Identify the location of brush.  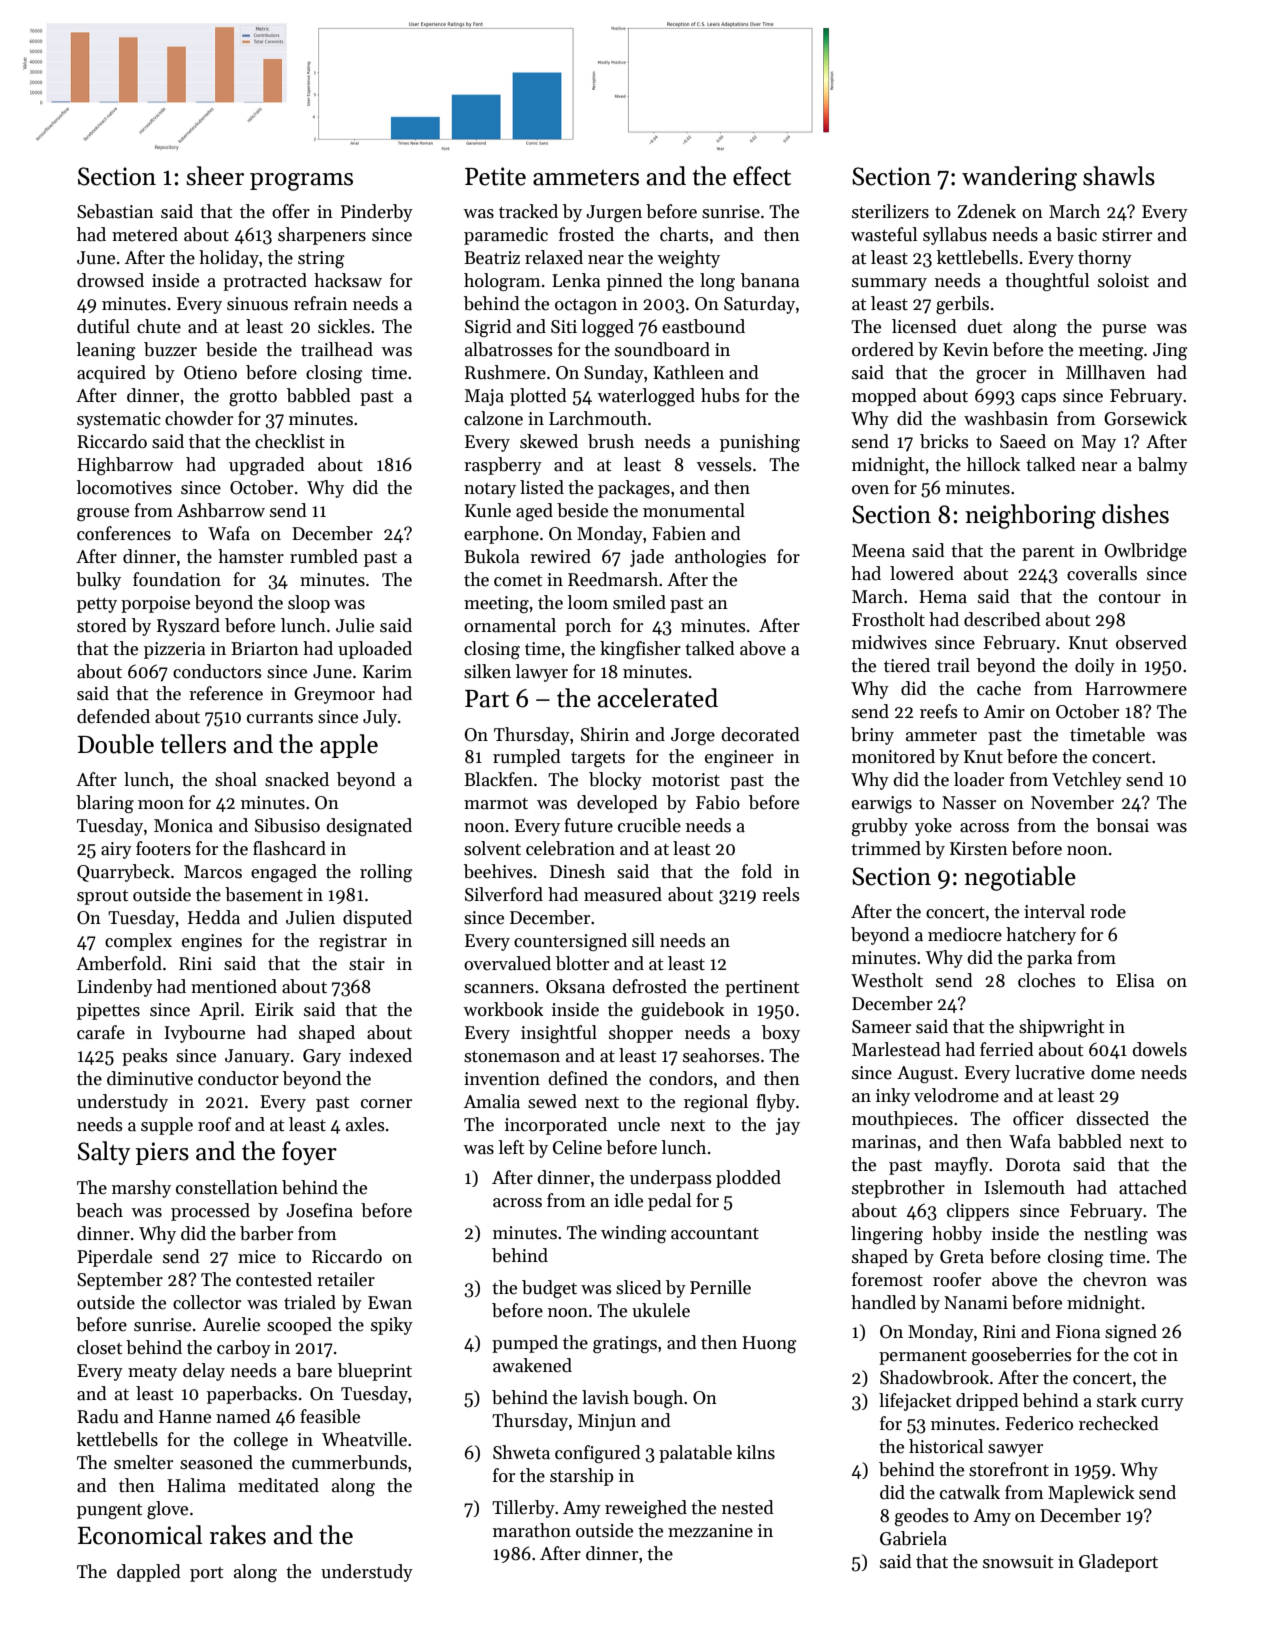
(611, 441).
